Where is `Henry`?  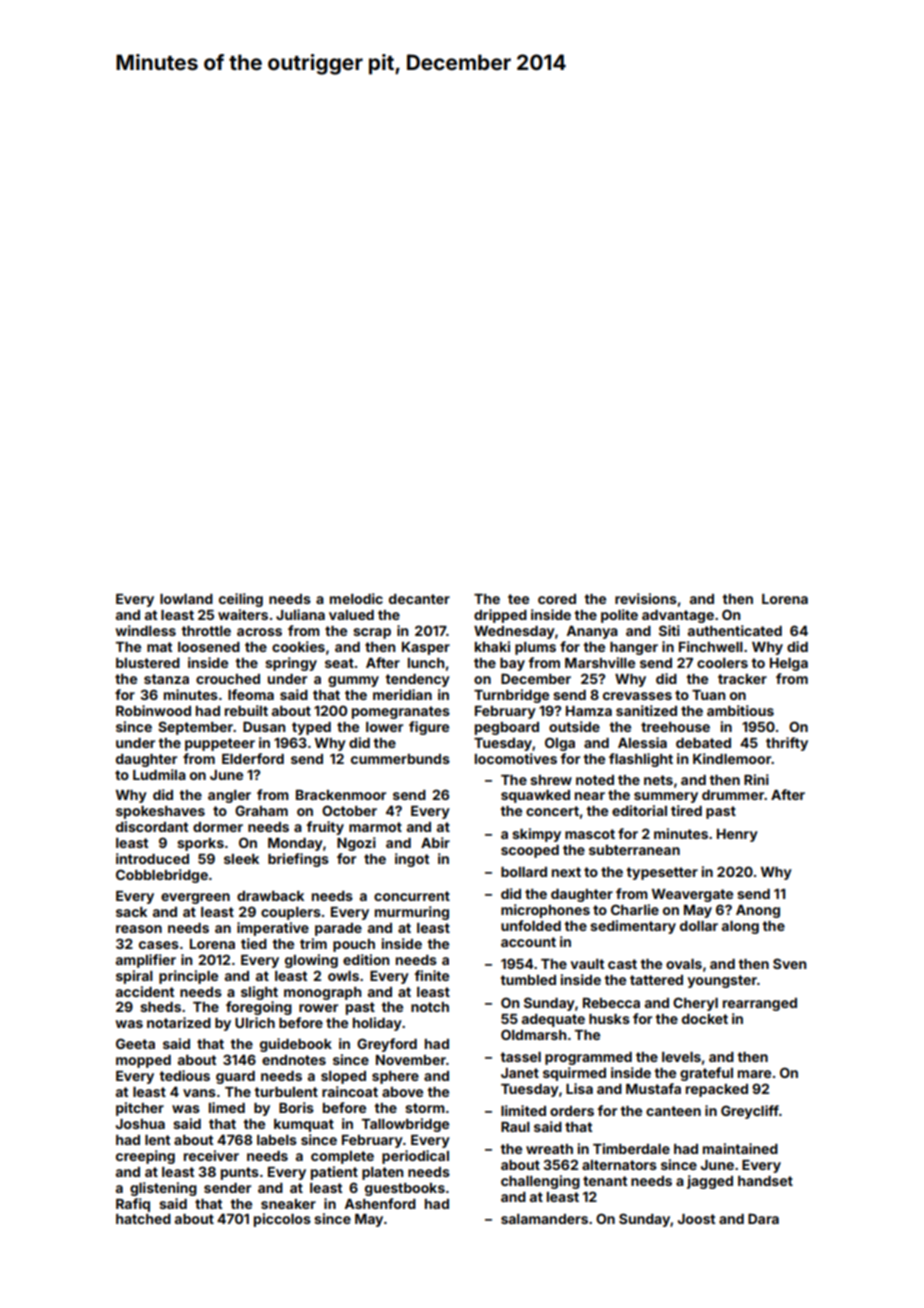
Henry is located at coordinates (737, 835).
